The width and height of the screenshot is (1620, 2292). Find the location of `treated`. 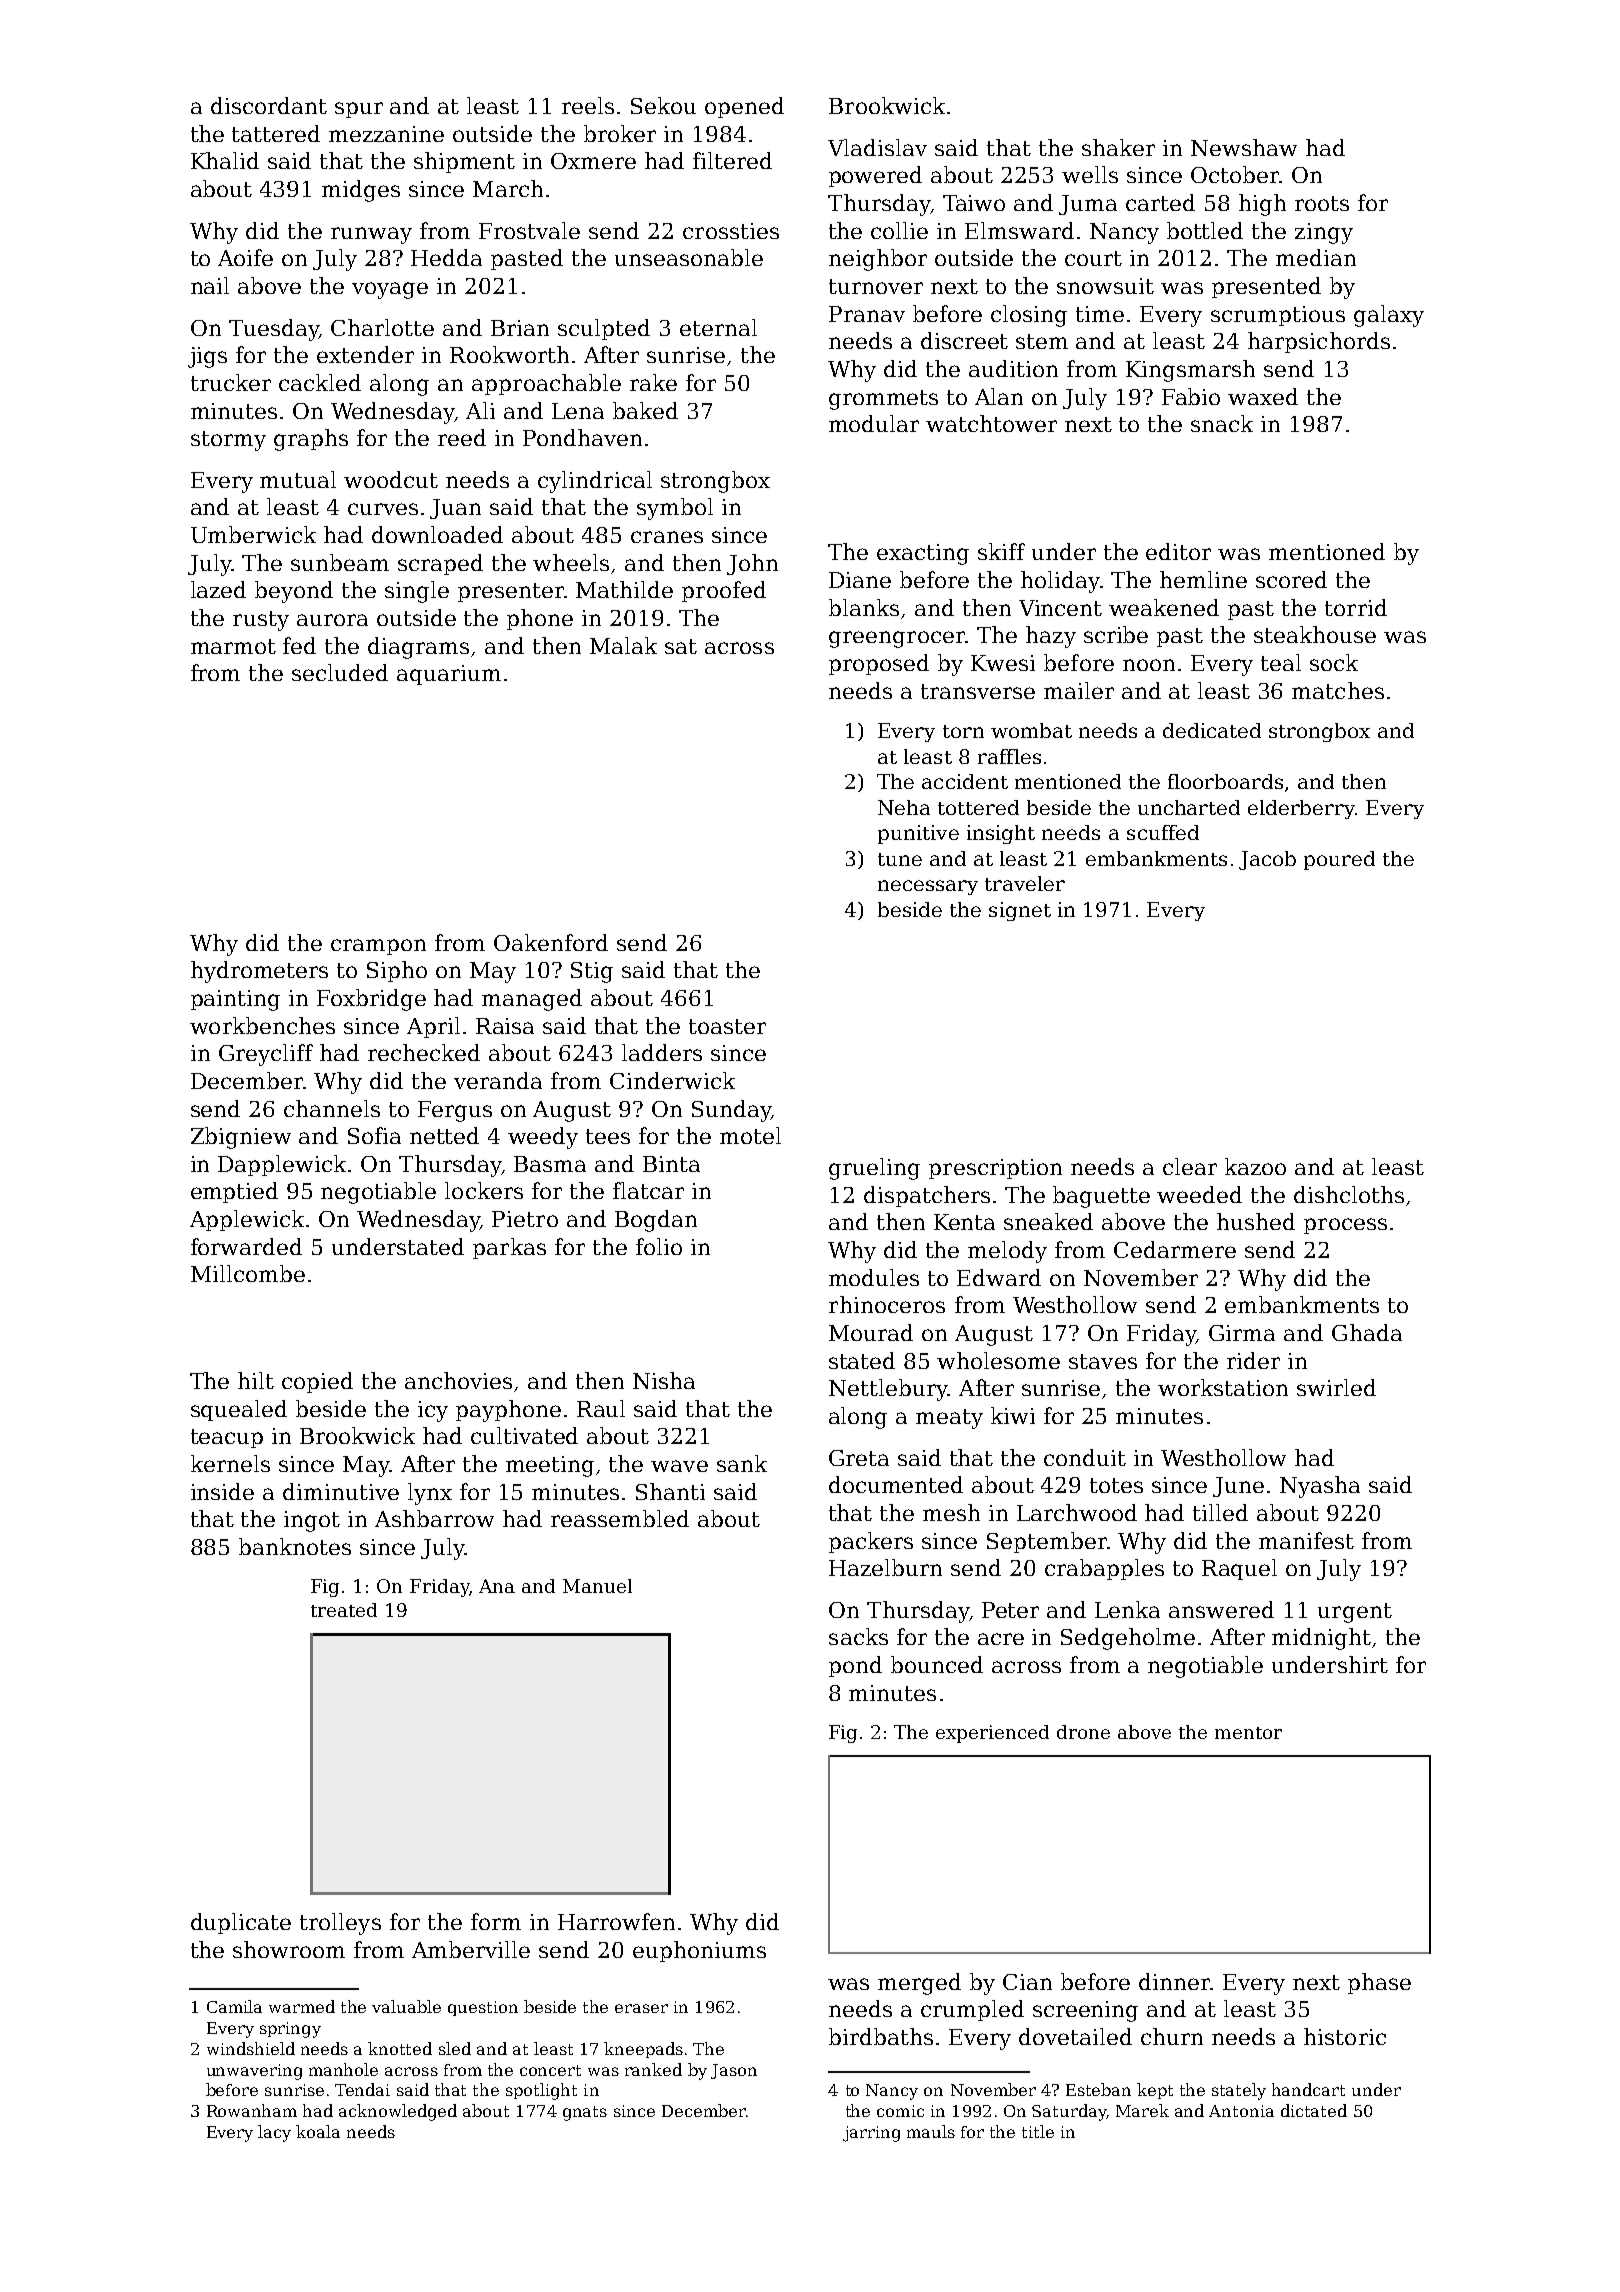

treated is located at coordinates (344, 1610).
